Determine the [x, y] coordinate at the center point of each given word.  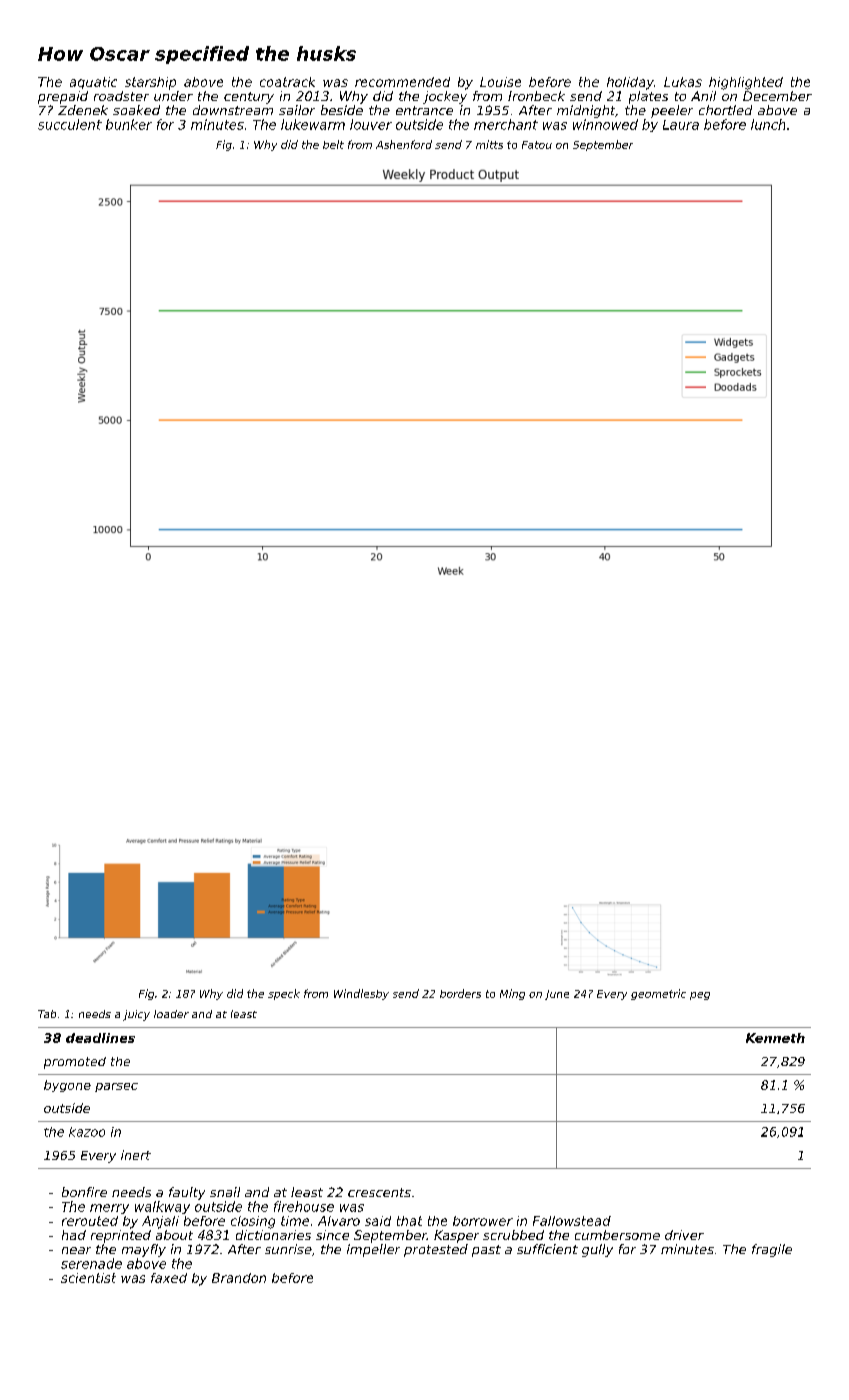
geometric [658, 994]
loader [171, 1014]
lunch [768, 124]
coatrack [287, 82]
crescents [379, 1192]
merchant [506, 124]
